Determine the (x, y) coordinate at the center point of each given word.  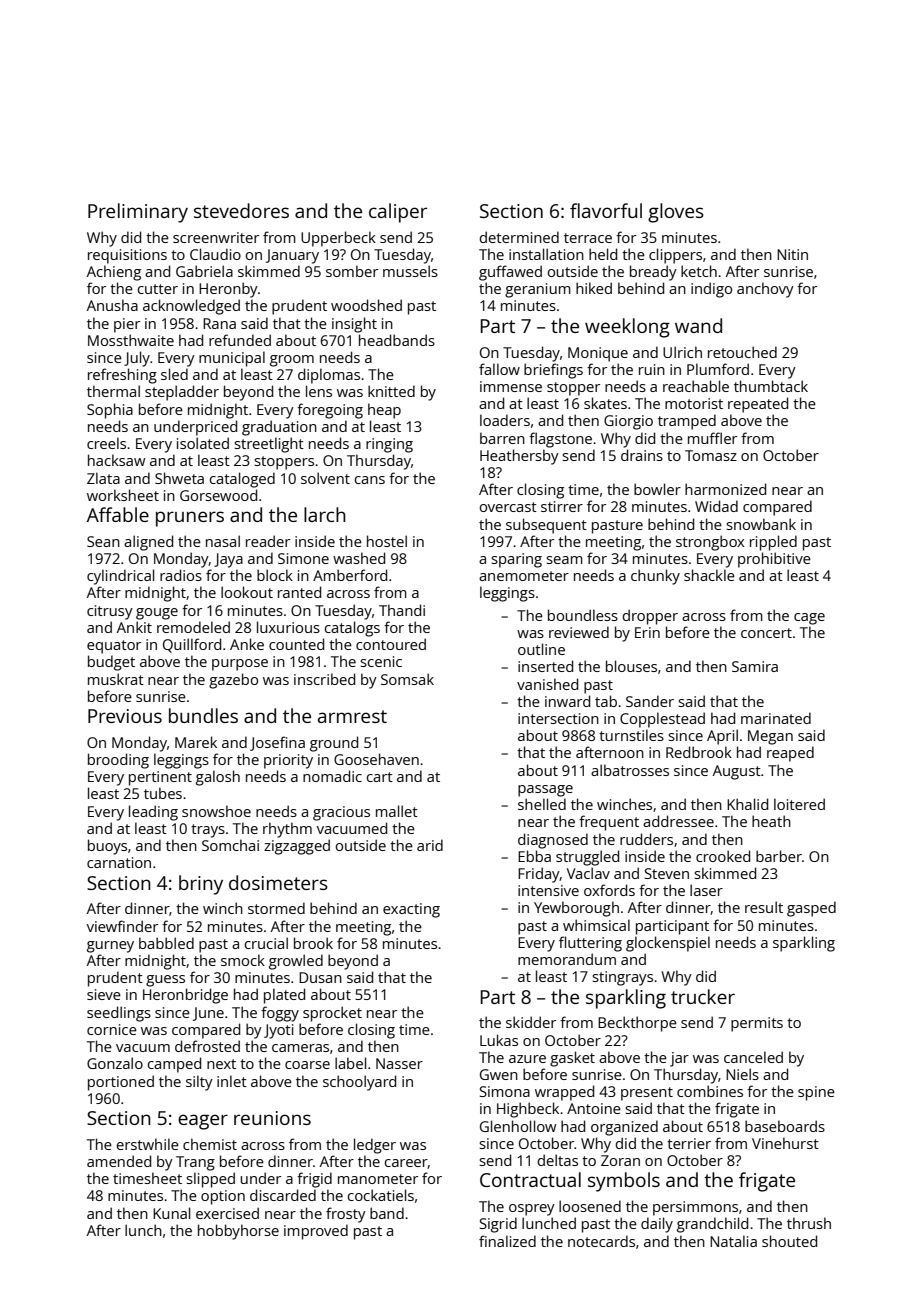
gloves (676, 213)
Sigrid (498, 1225)
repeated (758, 405)
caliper (398, 213)
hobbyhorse (238, 1232)
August (737, 772)
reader (268, 541)
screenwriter (216, 237)
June (208, 1014)
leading (153, 813)
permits (757, 1024)
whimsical (596, 925)
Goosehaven (376, 759)
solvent (325, 478)
